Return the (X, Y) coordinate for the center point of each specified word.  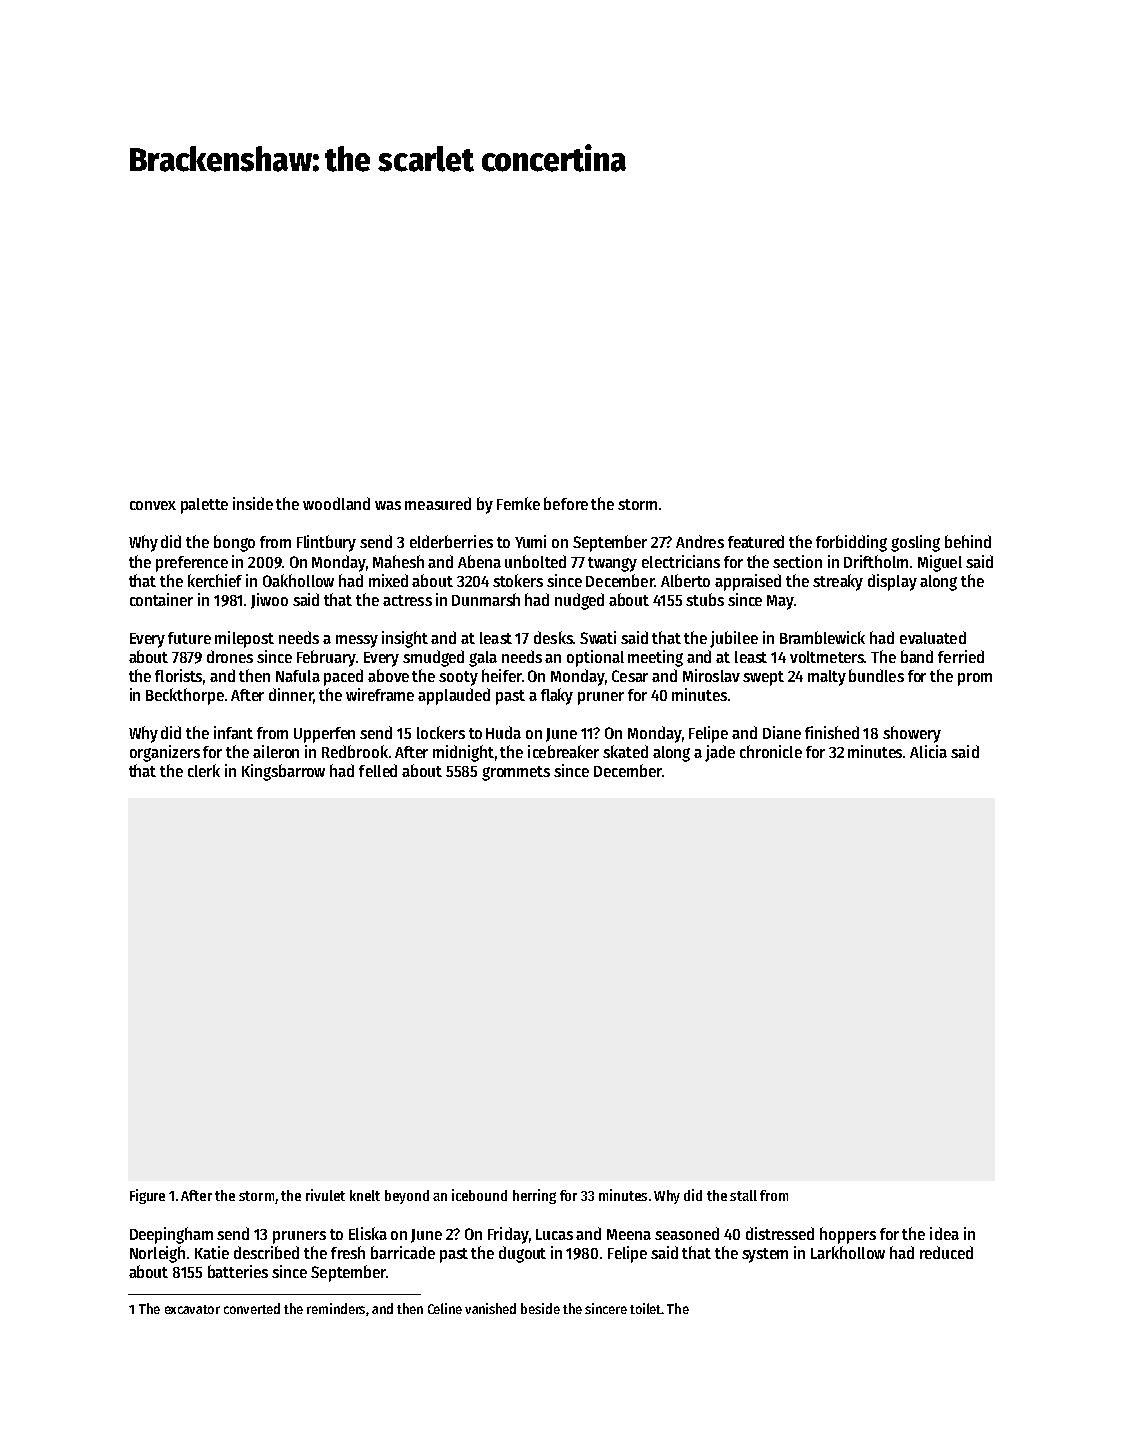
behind (968, 541)
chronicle (771, 751)
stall (743, 1195)
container (161, 599)
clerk (204, 770)
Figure (147, 1196)
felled (378, 770)
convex (153, 505)
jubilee (734, 639)
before (566, 503)
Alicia (928, 751)
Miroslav (711, 675)
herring (534, 1196)
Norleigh (157, 1254)
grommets (516, 773)
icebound (479, 1195)
